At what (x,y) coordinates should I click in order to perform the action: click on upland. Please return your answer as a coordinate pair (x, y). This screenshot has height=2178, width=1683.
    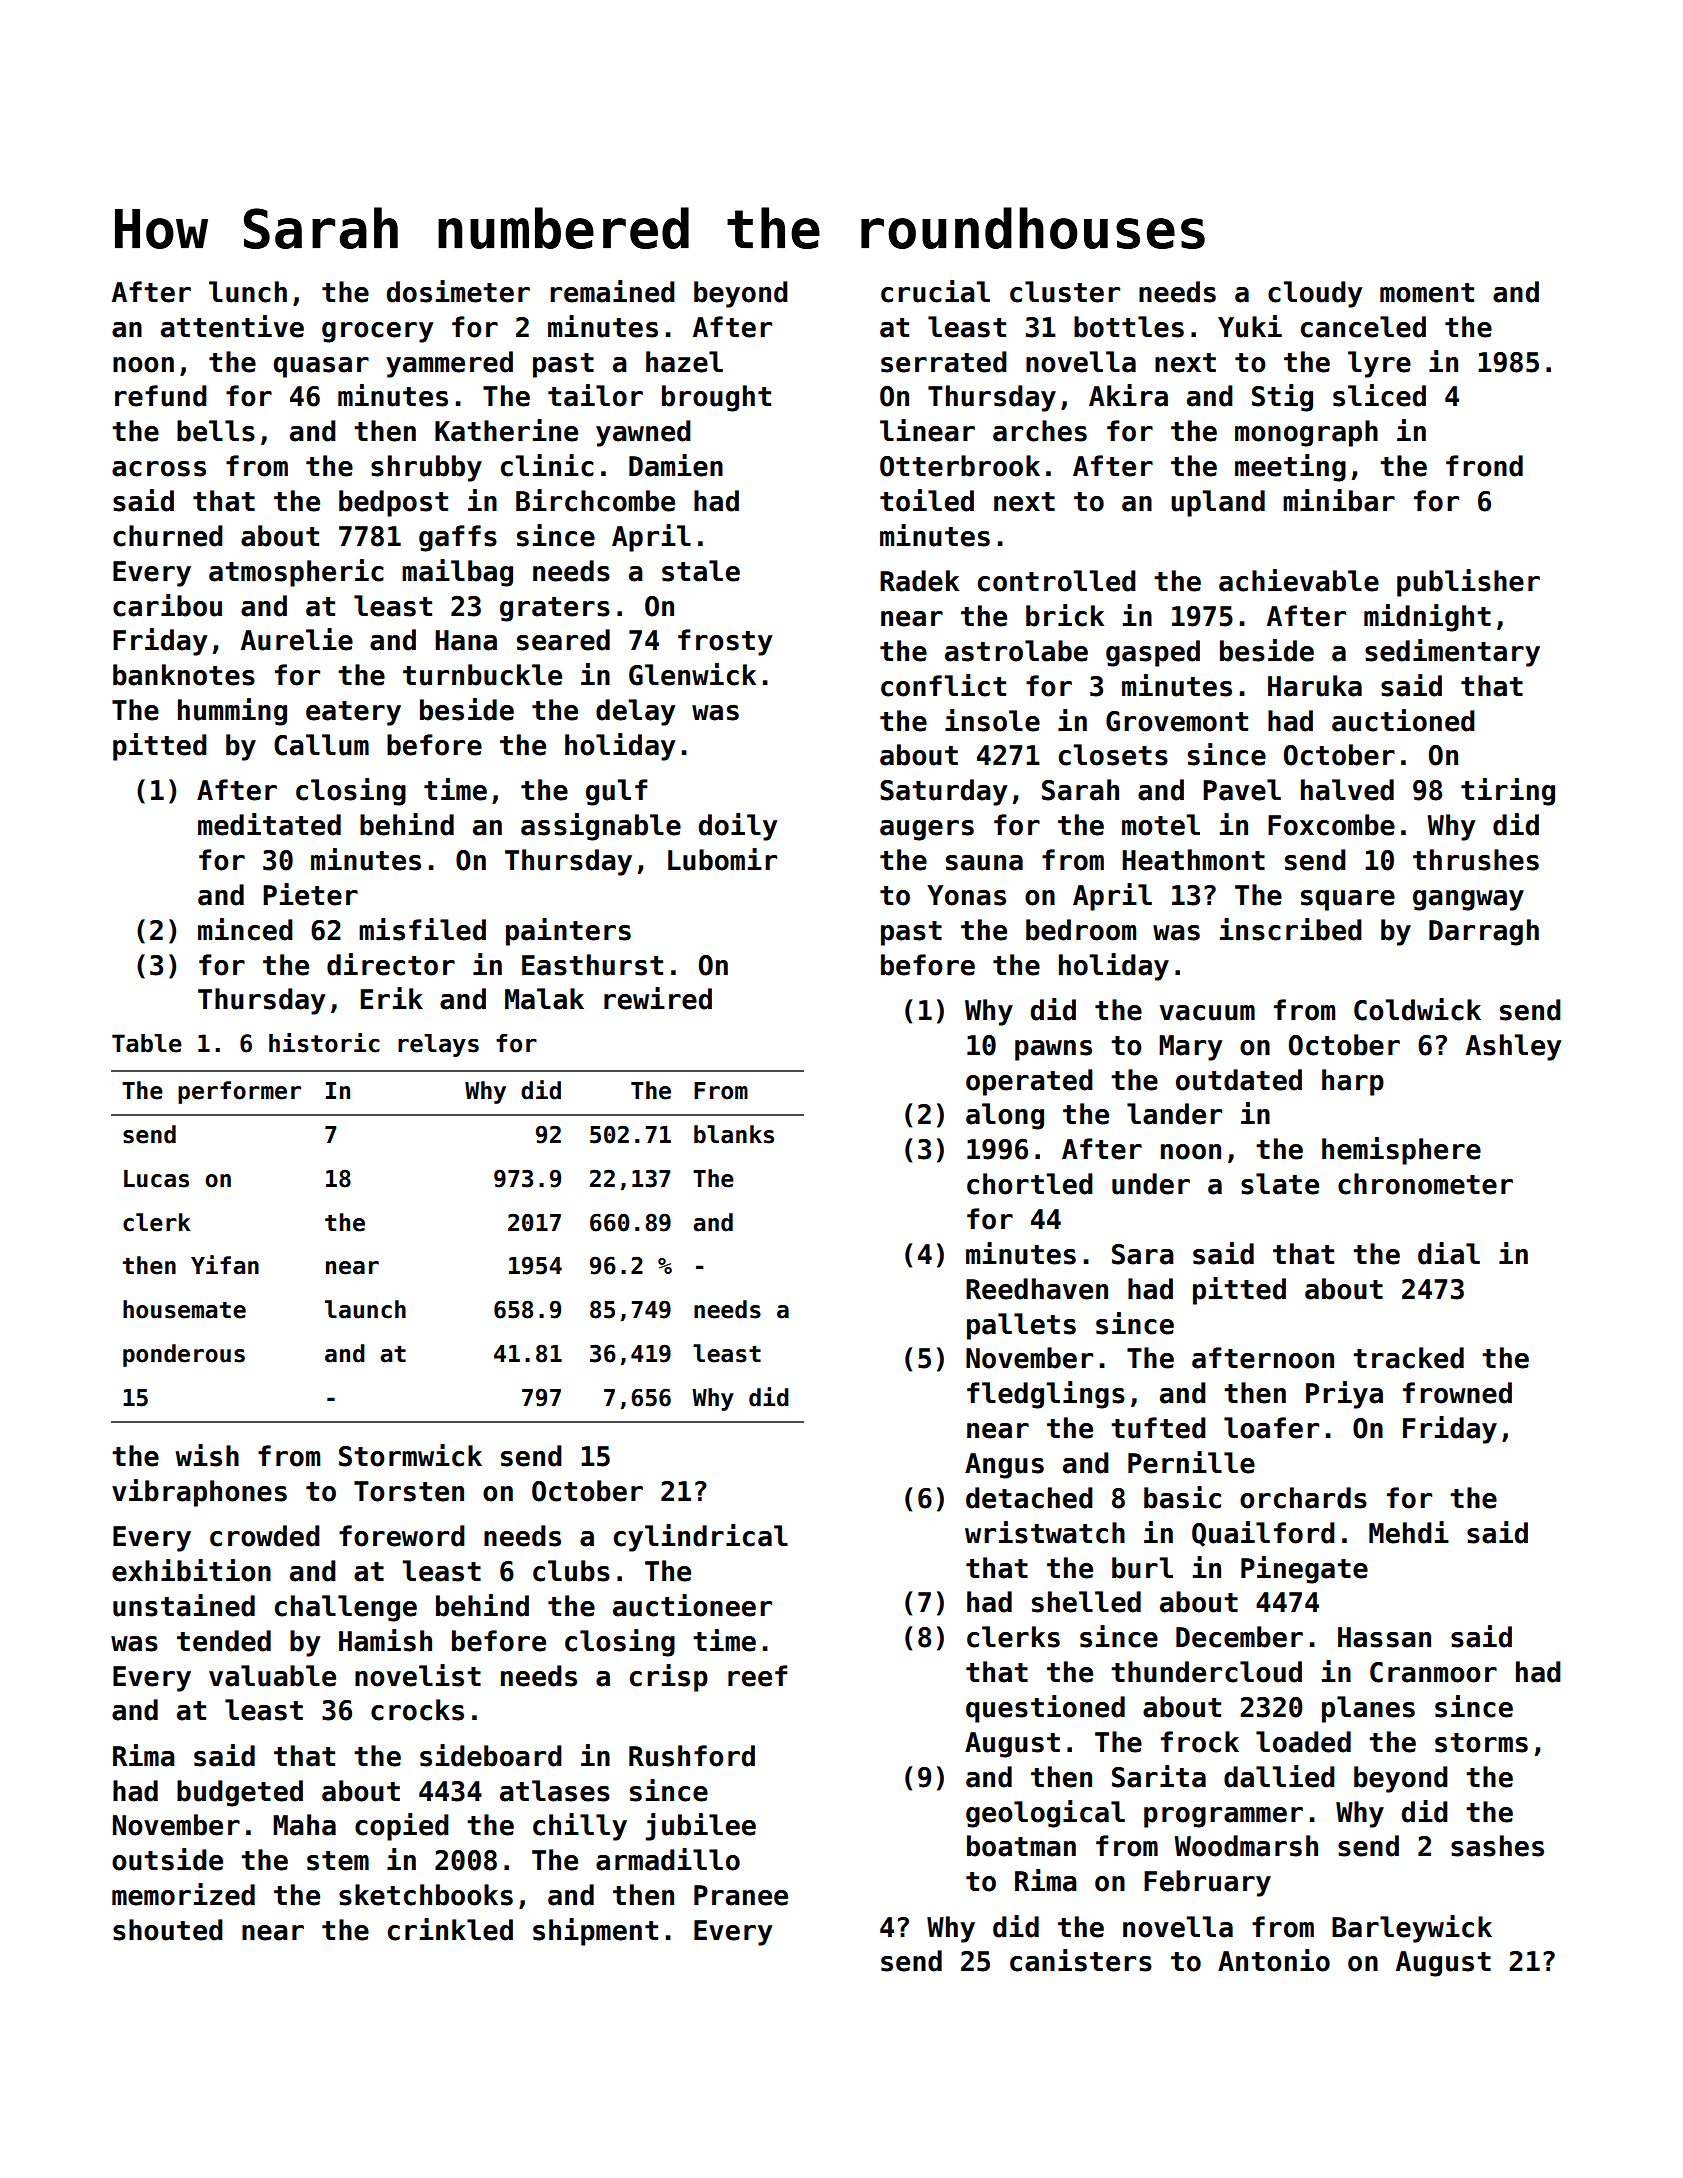
    Looking at the image, I should click on (1218, 503).
